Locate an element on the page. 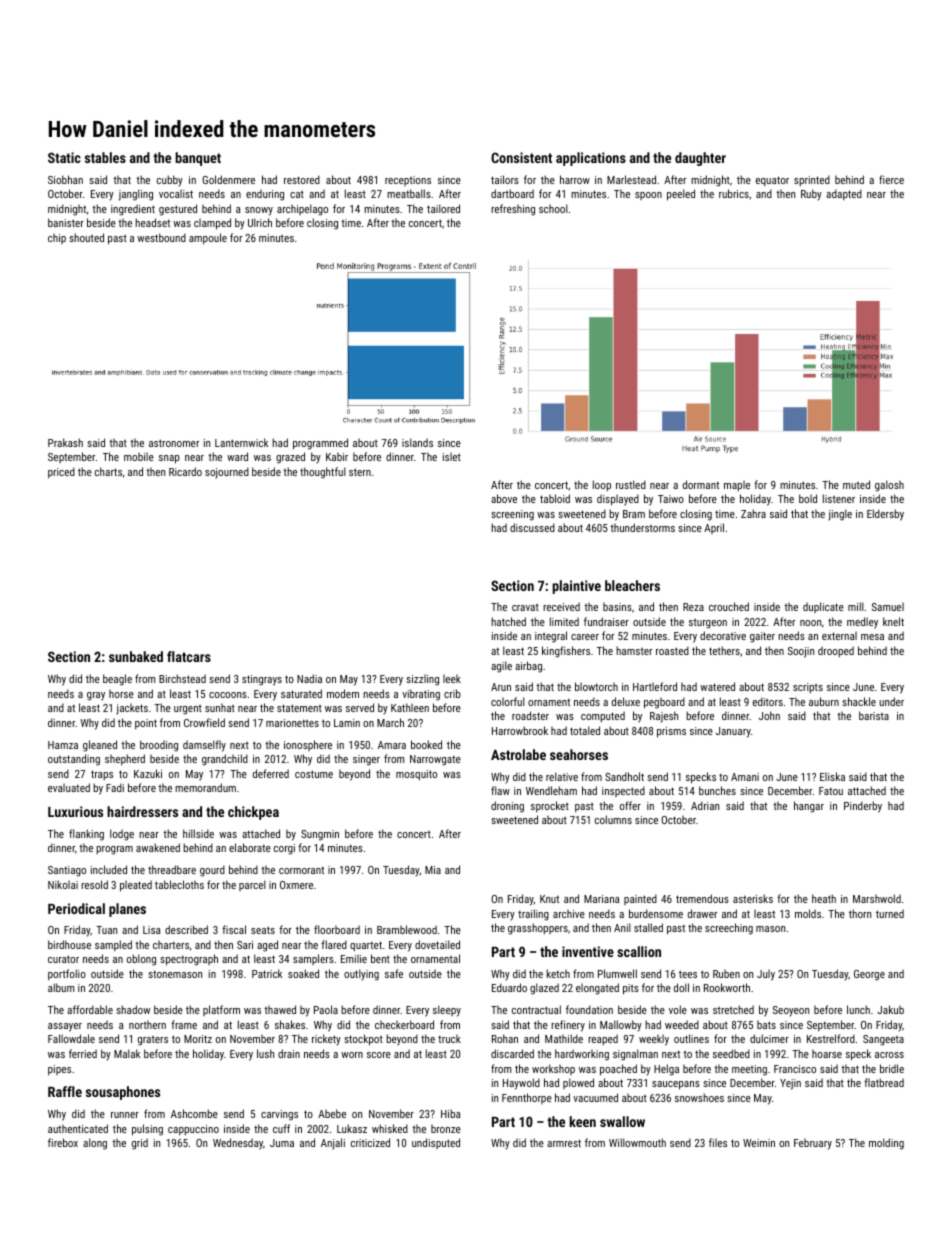 The height and width of the image is (1233, 952). shackle is located at coordinates (859, 701).
